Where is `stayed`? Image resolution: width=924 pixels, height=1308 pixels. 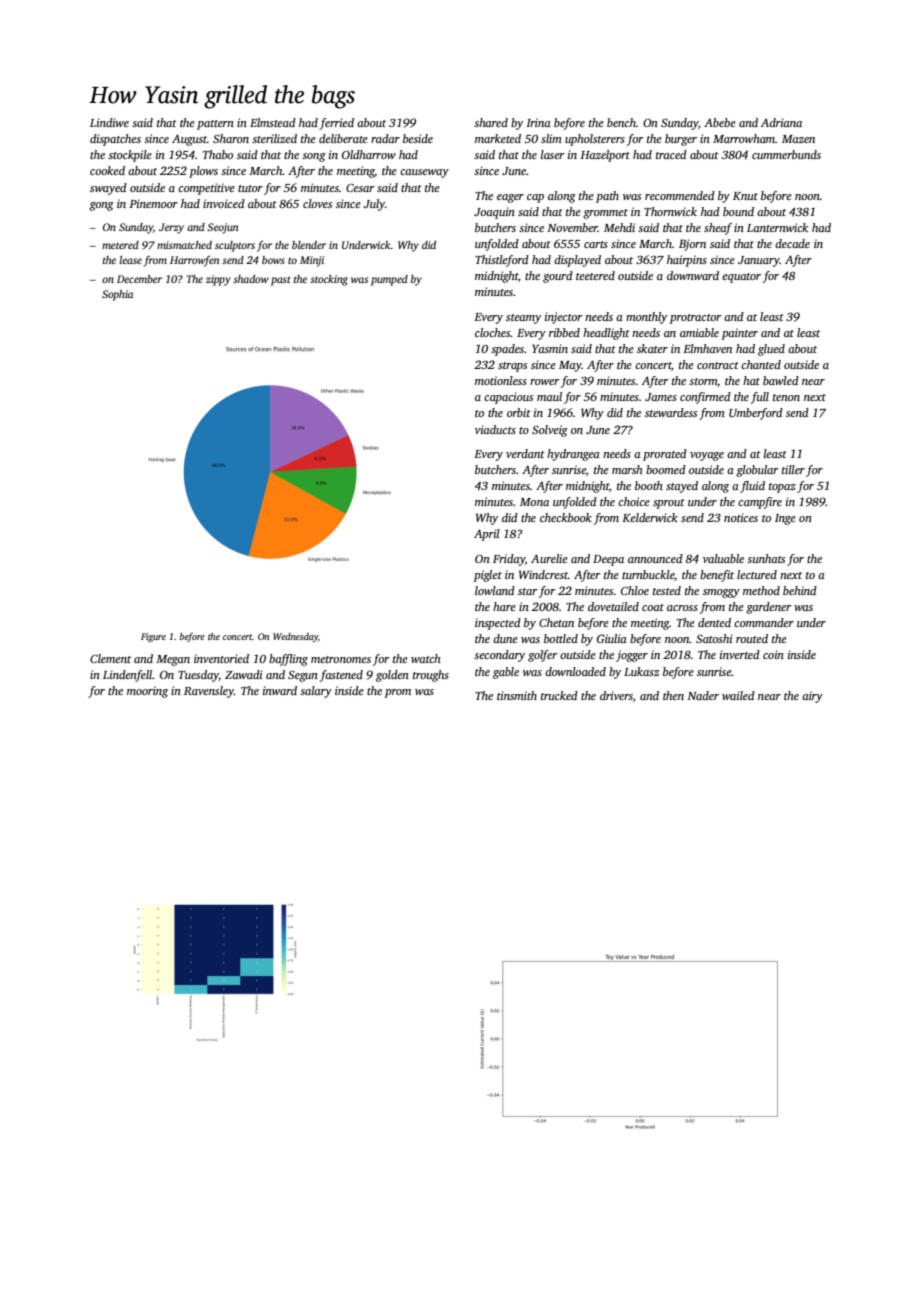
stayed is located at coordinates (682, 487).
